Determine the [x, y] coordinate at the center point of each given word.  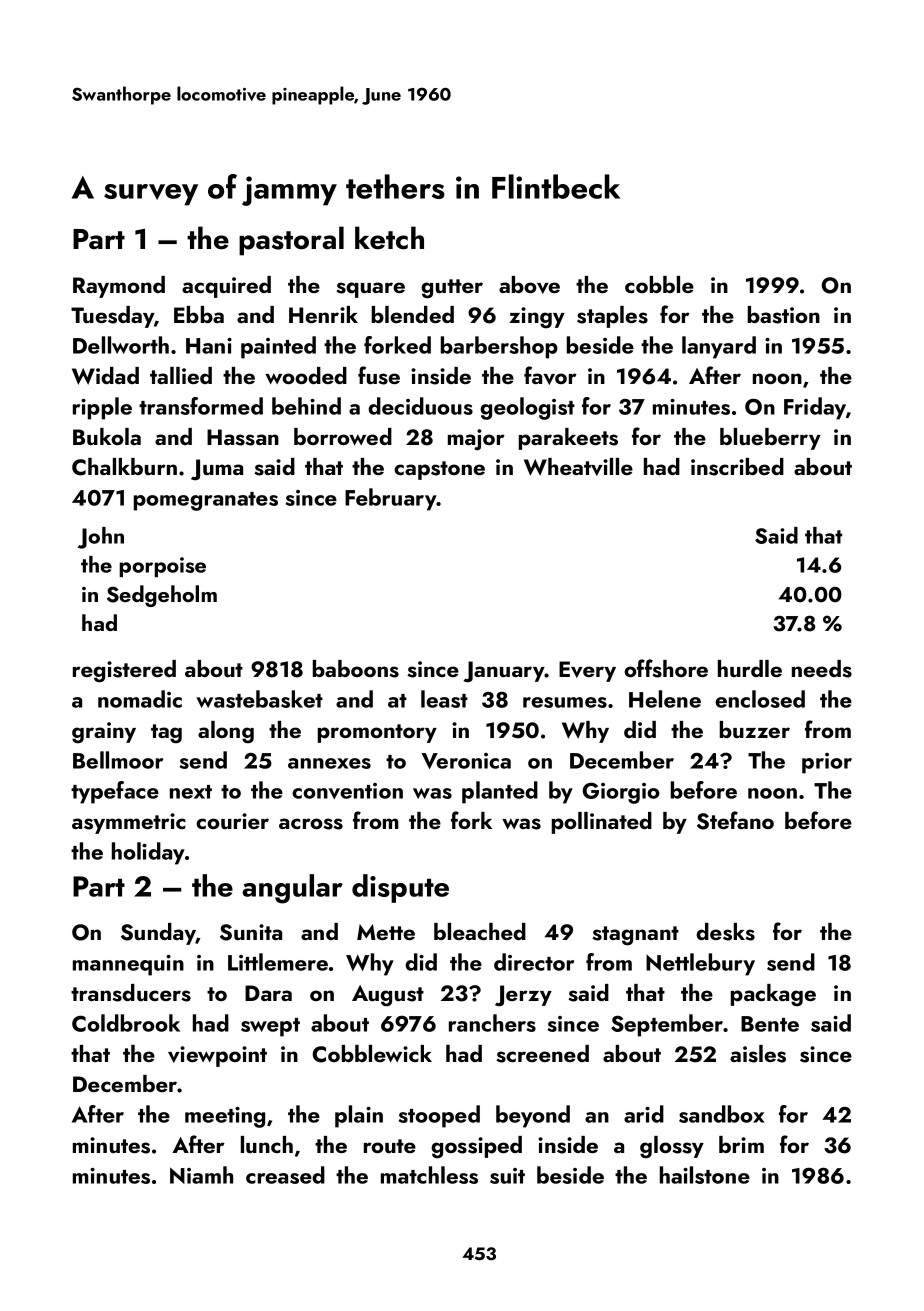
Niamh [201, 1175]
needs [822, 669]
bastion [784, 315]
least [444, 699]
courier [232, 821]
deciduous [420, 406]
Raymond [119, 287]
